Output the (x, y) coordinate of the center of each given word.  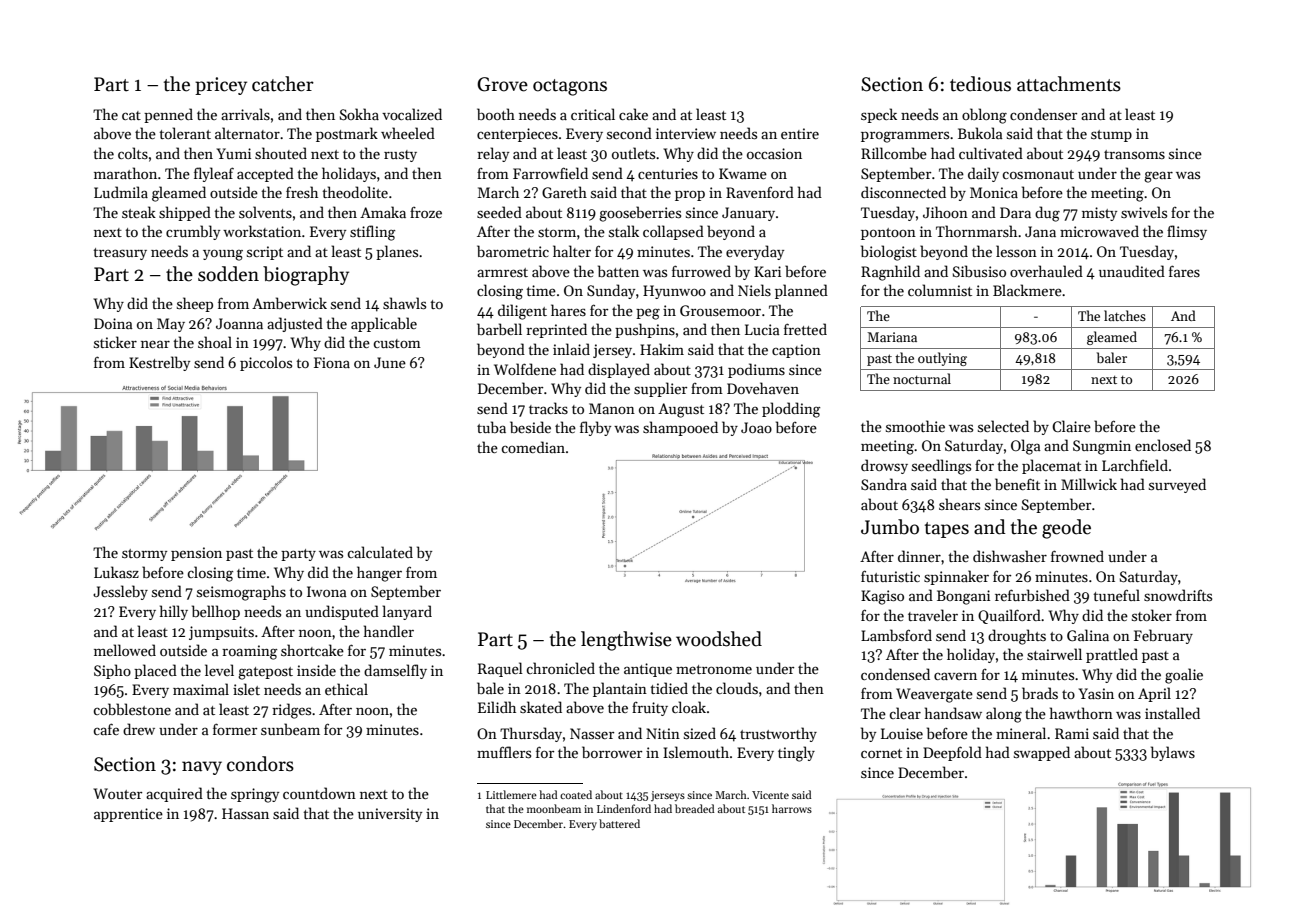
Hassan (245, 813)
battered (619, 823)
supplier (660, 389)
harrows (792, 808)
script (265, 253)
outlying (942, 359)
